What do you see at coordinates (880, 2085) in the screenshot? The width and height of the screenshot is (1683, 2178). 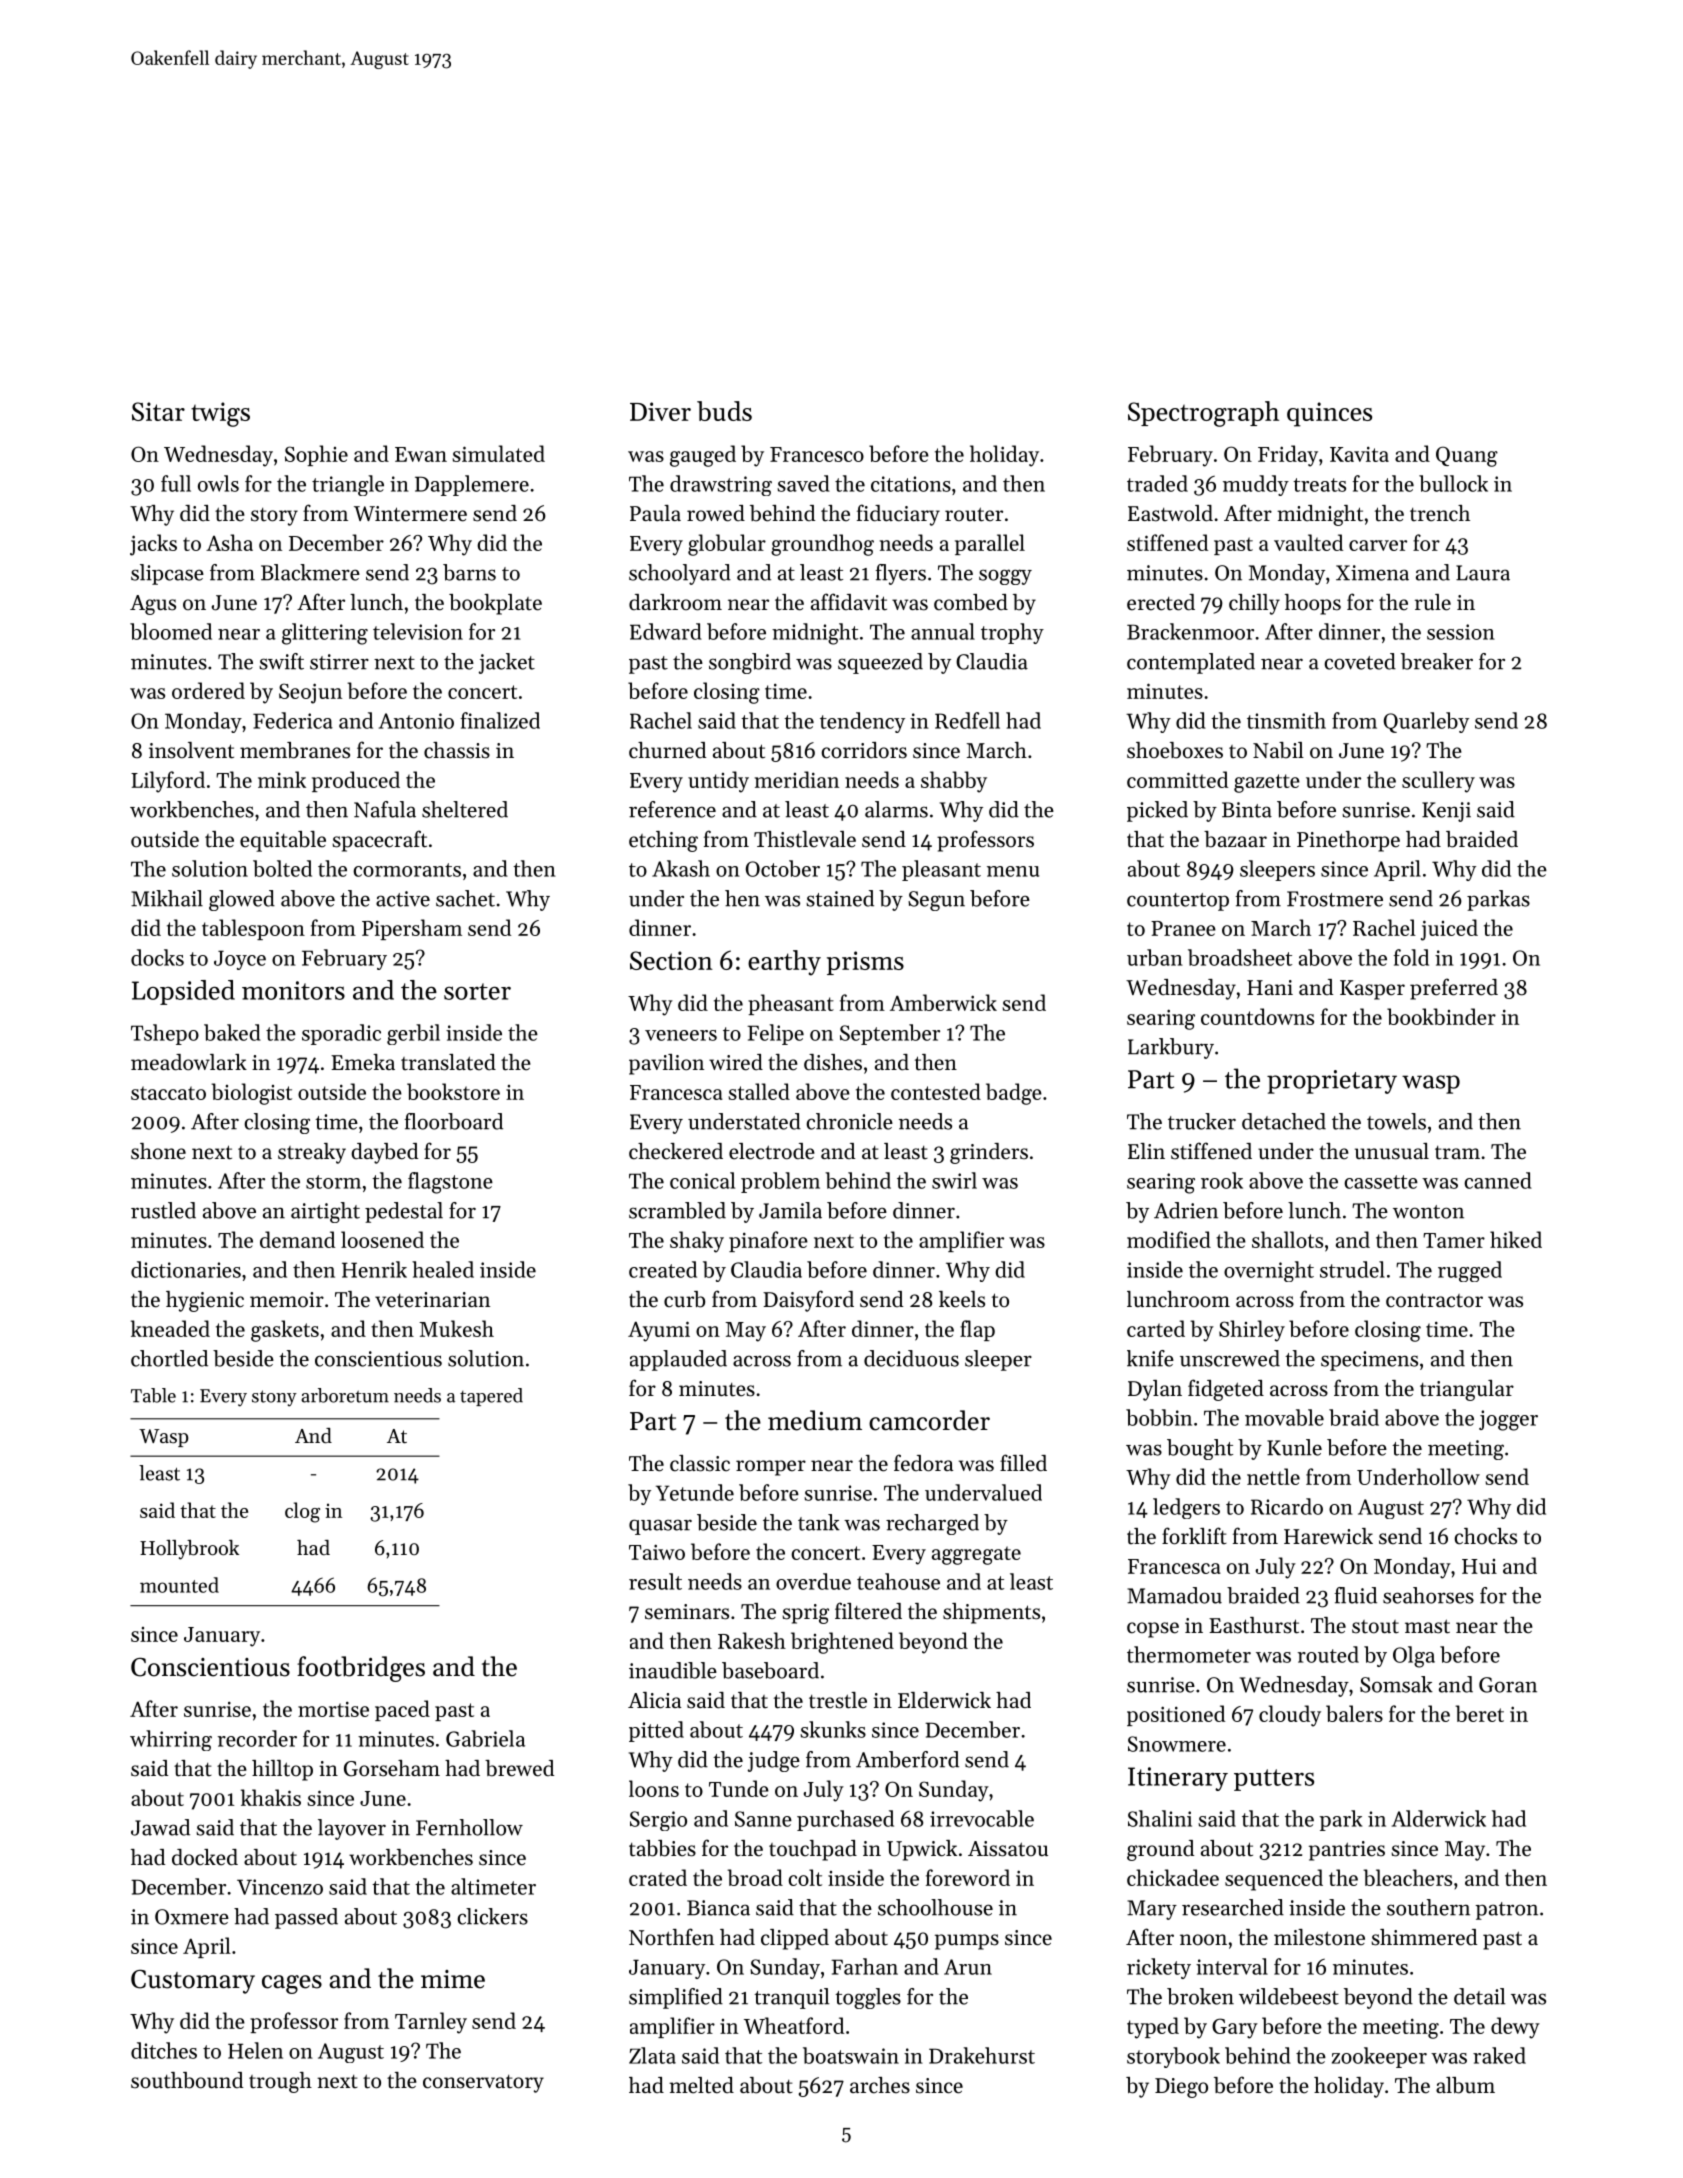 I see `arches` at bounding box center [880, 2085].
